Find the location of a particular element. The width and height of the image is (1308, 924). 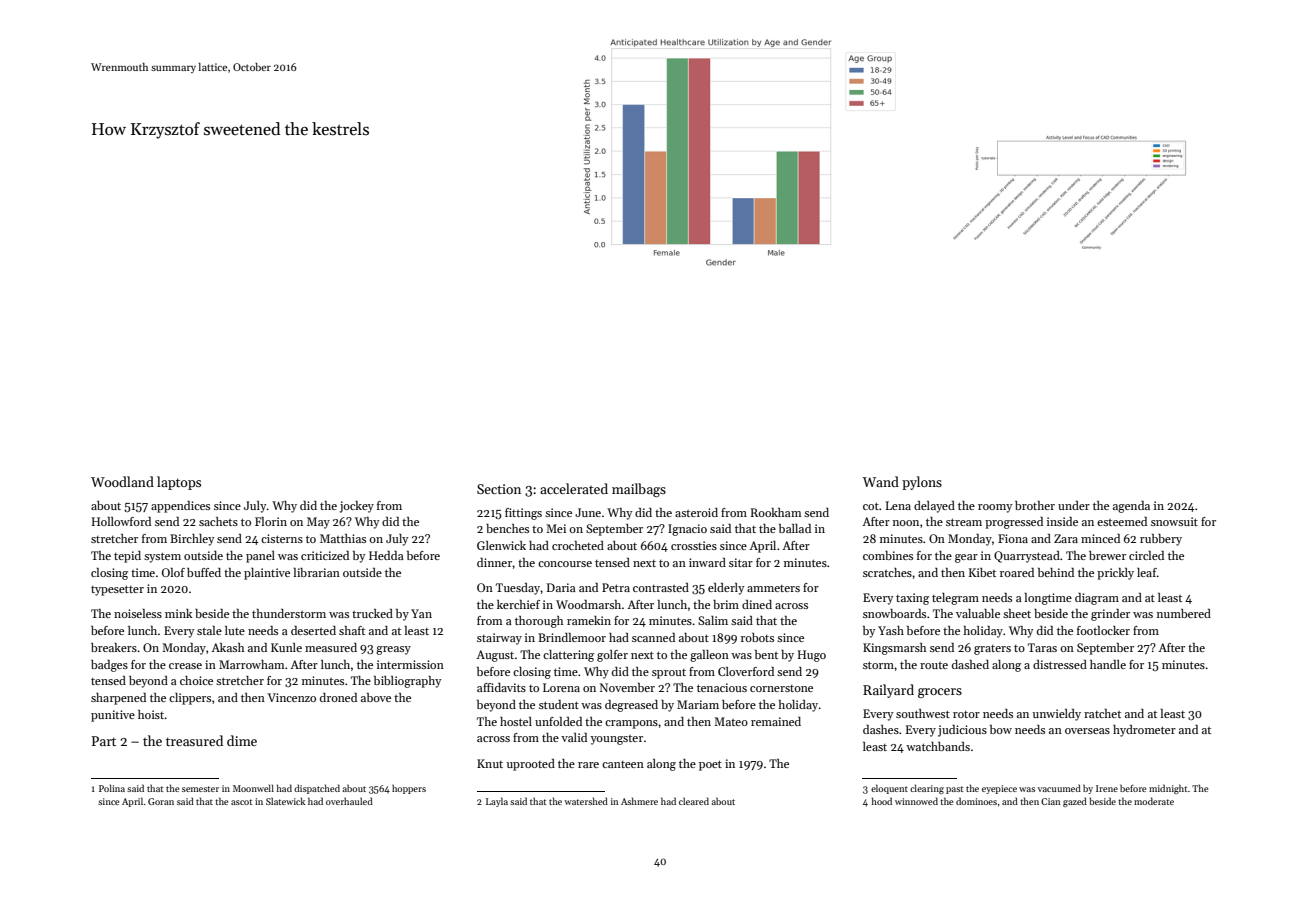

dispatched is located at coordinates (317, 789).
